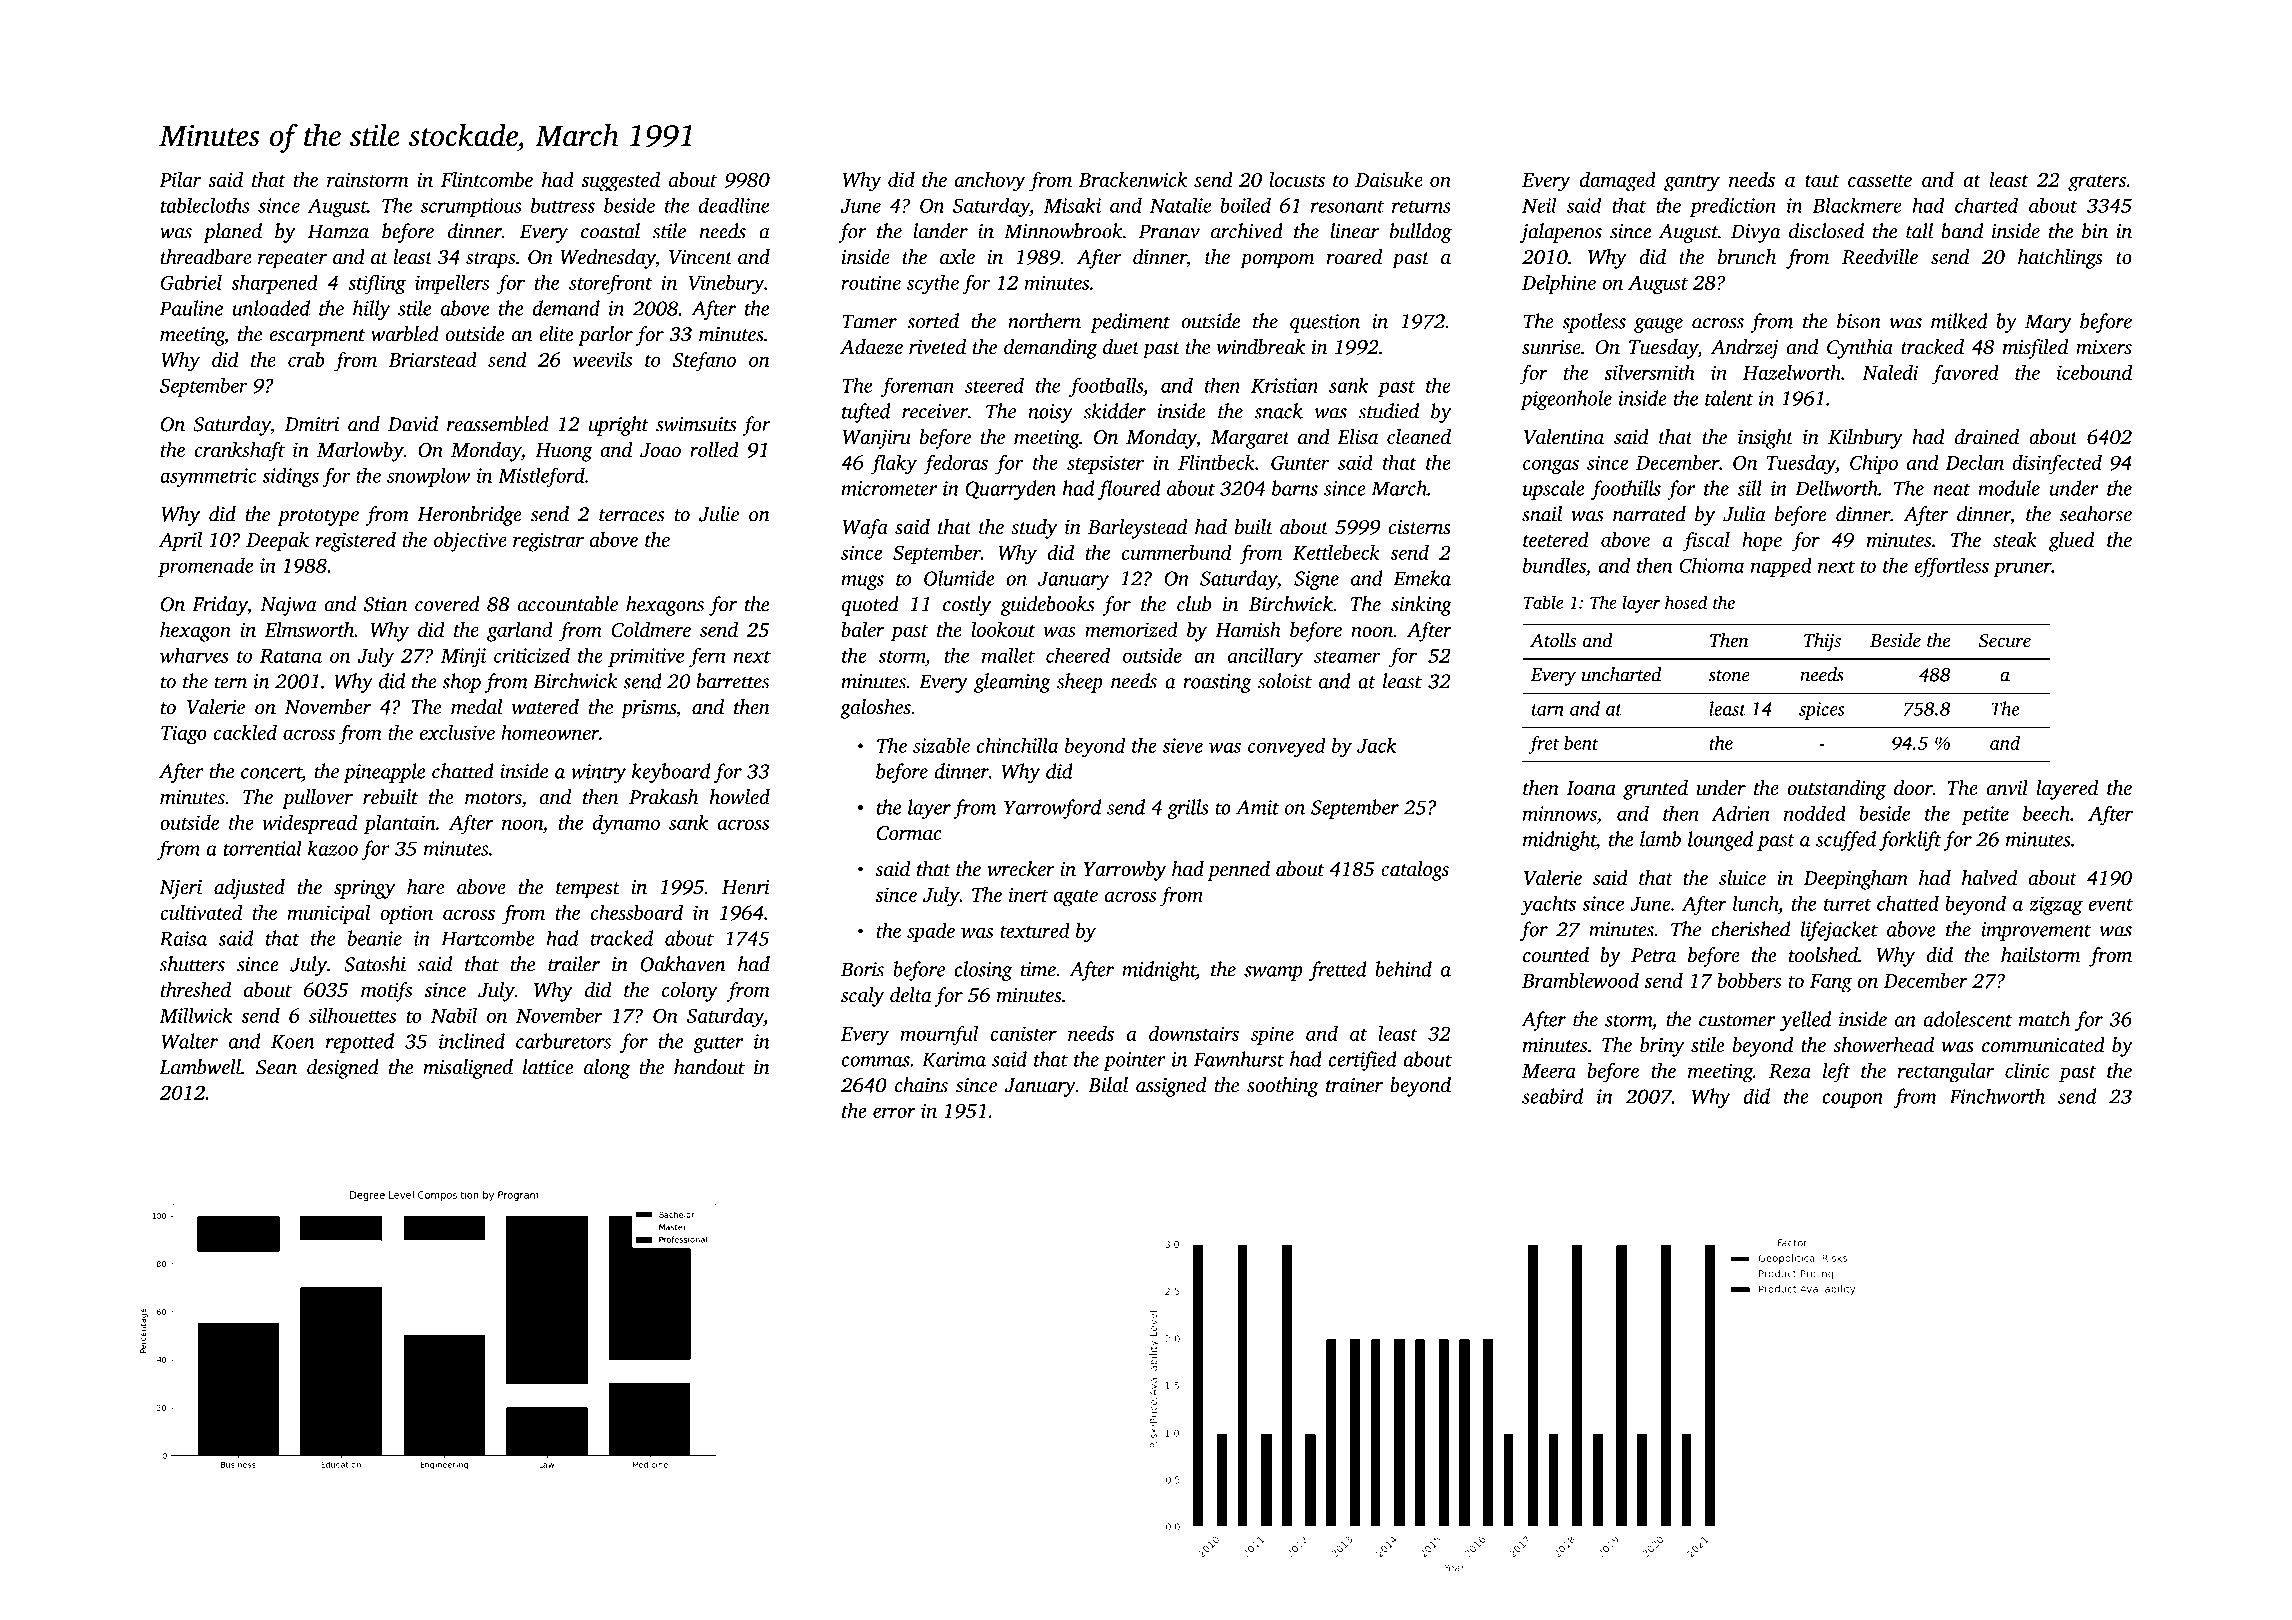 This image has width=2292, height=1620. Describe the element at coordinates (1737, 1020) in the image. I see `customer` at that location.
